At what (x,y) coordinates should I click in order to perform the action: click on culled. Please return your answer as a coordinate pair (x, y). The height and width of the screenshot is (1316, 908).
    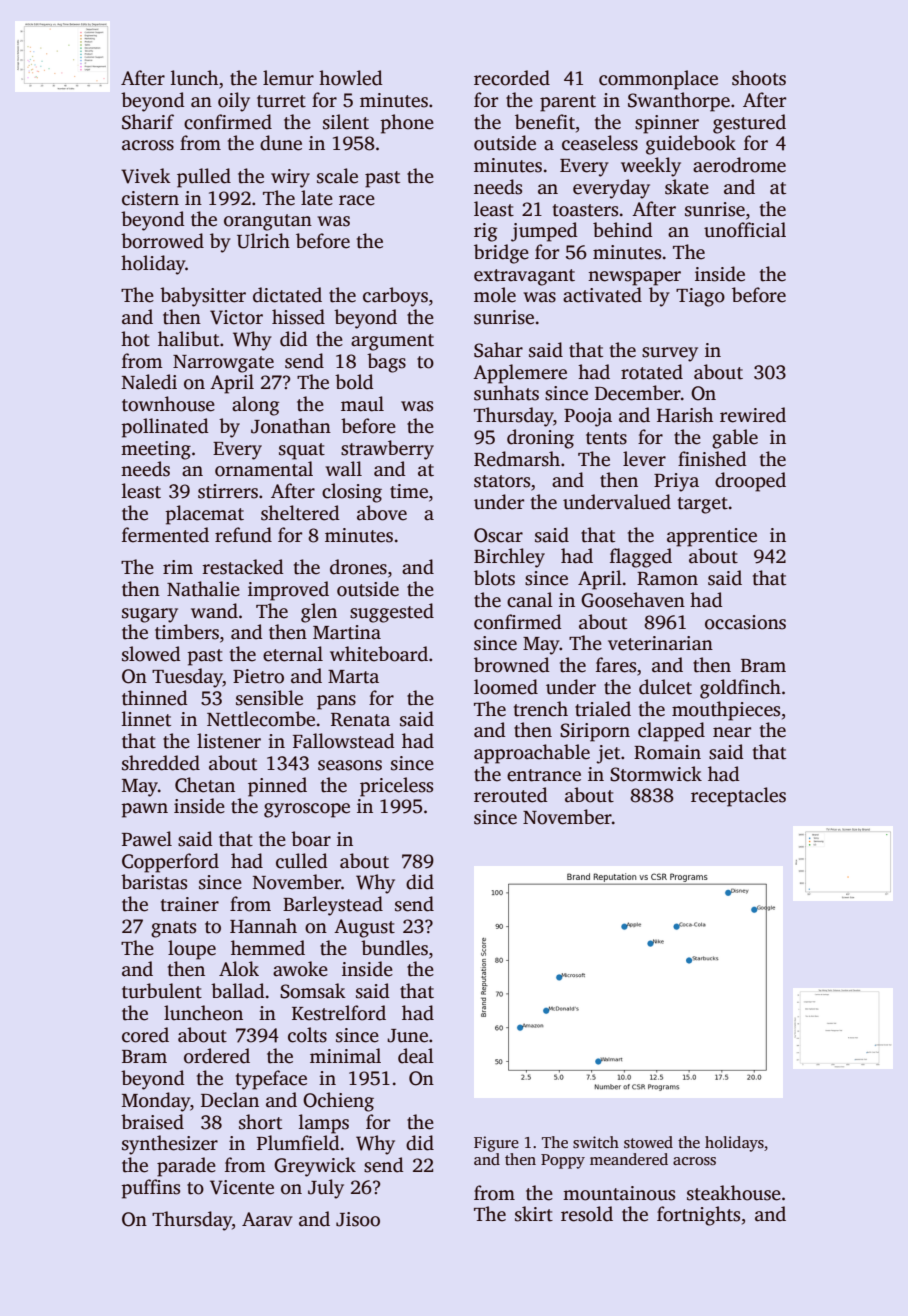
    Looking at the image, I should click on (302, 861).
